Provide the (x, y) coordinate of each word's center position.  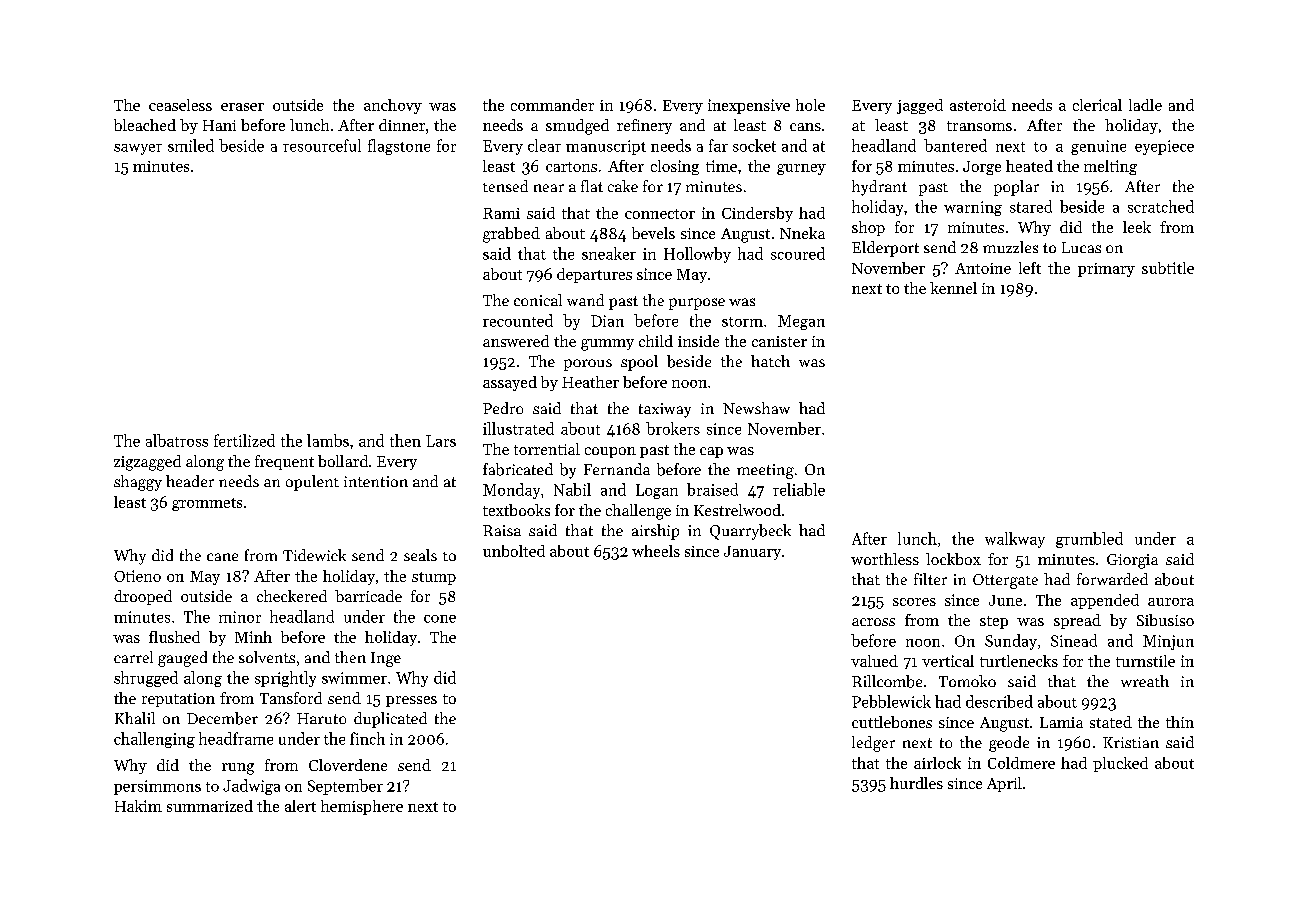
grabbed (511, 235)
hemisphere (362, 807)
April (1004, 784)
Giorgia (1132, 561)
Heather (590, 382)
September (345, 787)
